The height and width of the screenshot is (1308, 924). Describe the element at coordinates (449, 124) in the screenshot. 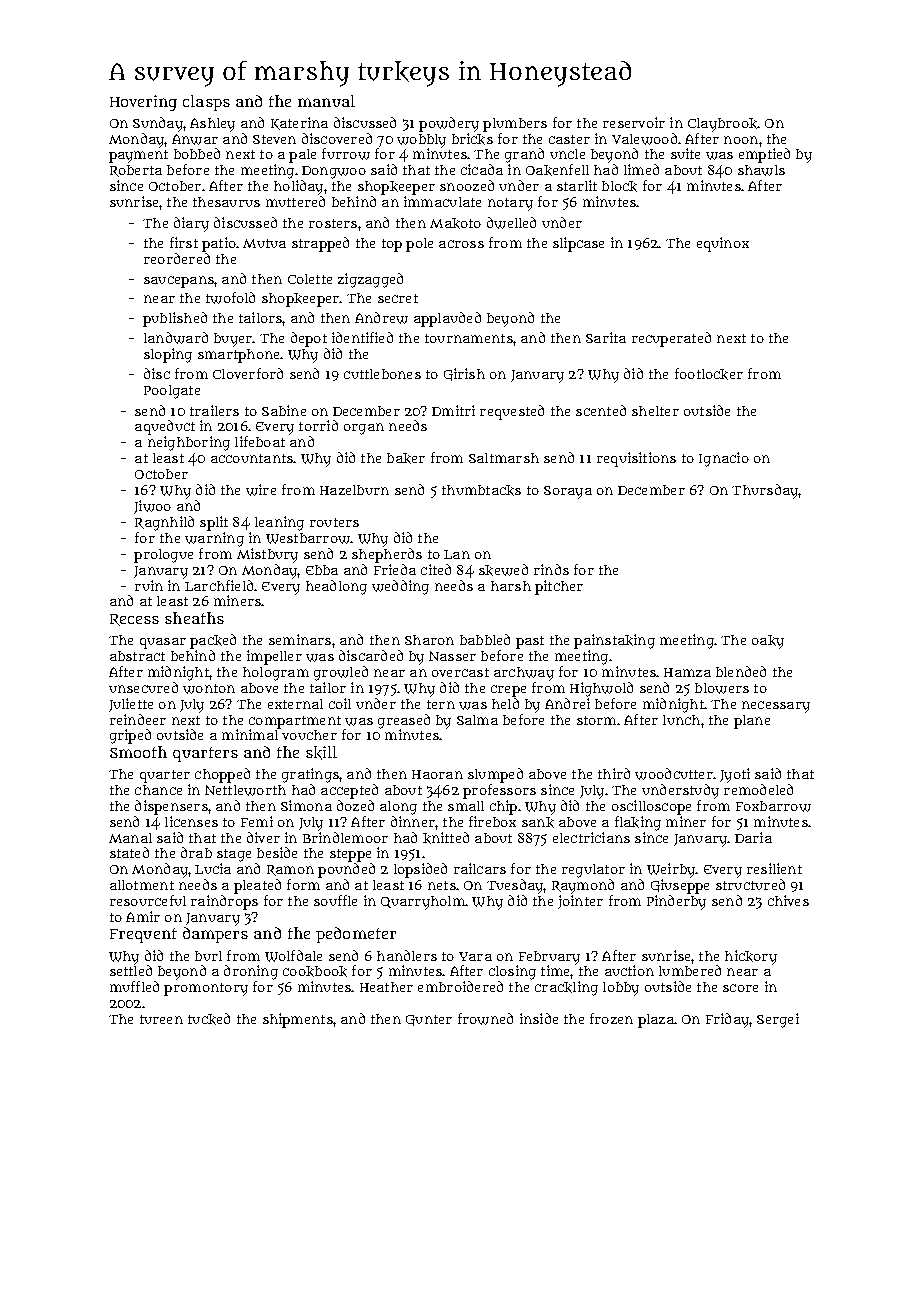

I see `powdery` at that location.
